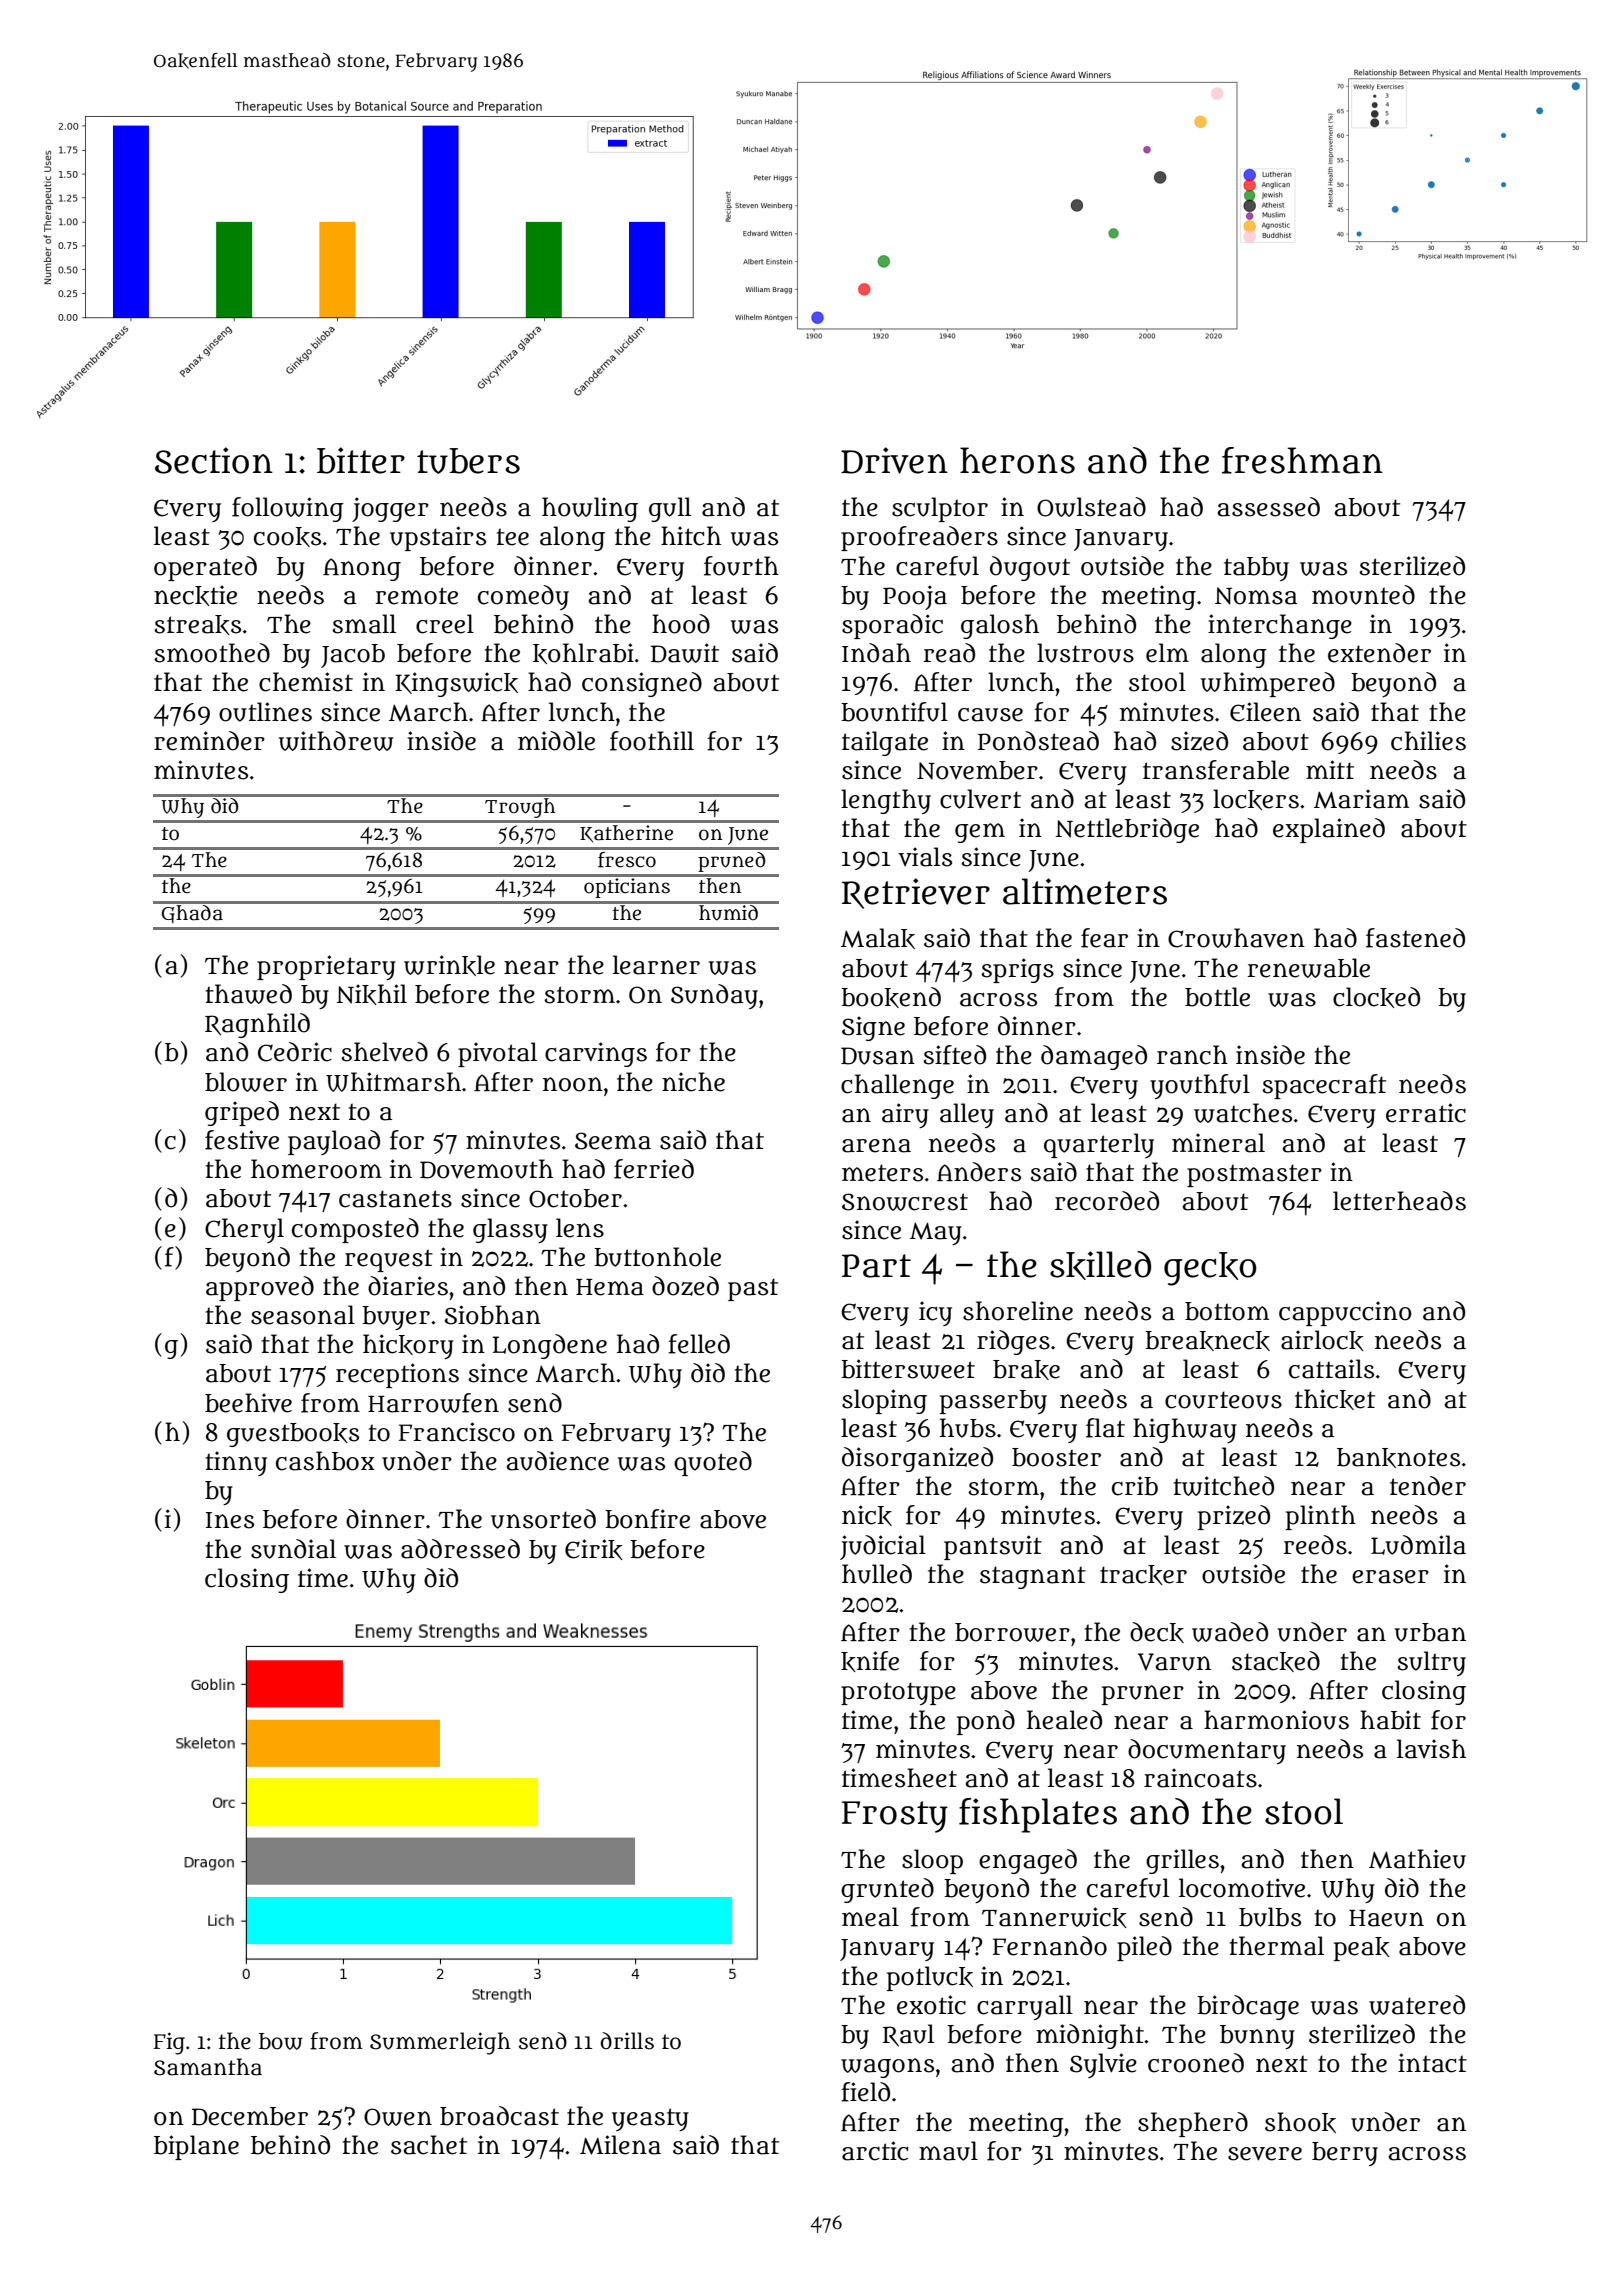  I want to click on Tannerwick, so click(1054, 1917).
